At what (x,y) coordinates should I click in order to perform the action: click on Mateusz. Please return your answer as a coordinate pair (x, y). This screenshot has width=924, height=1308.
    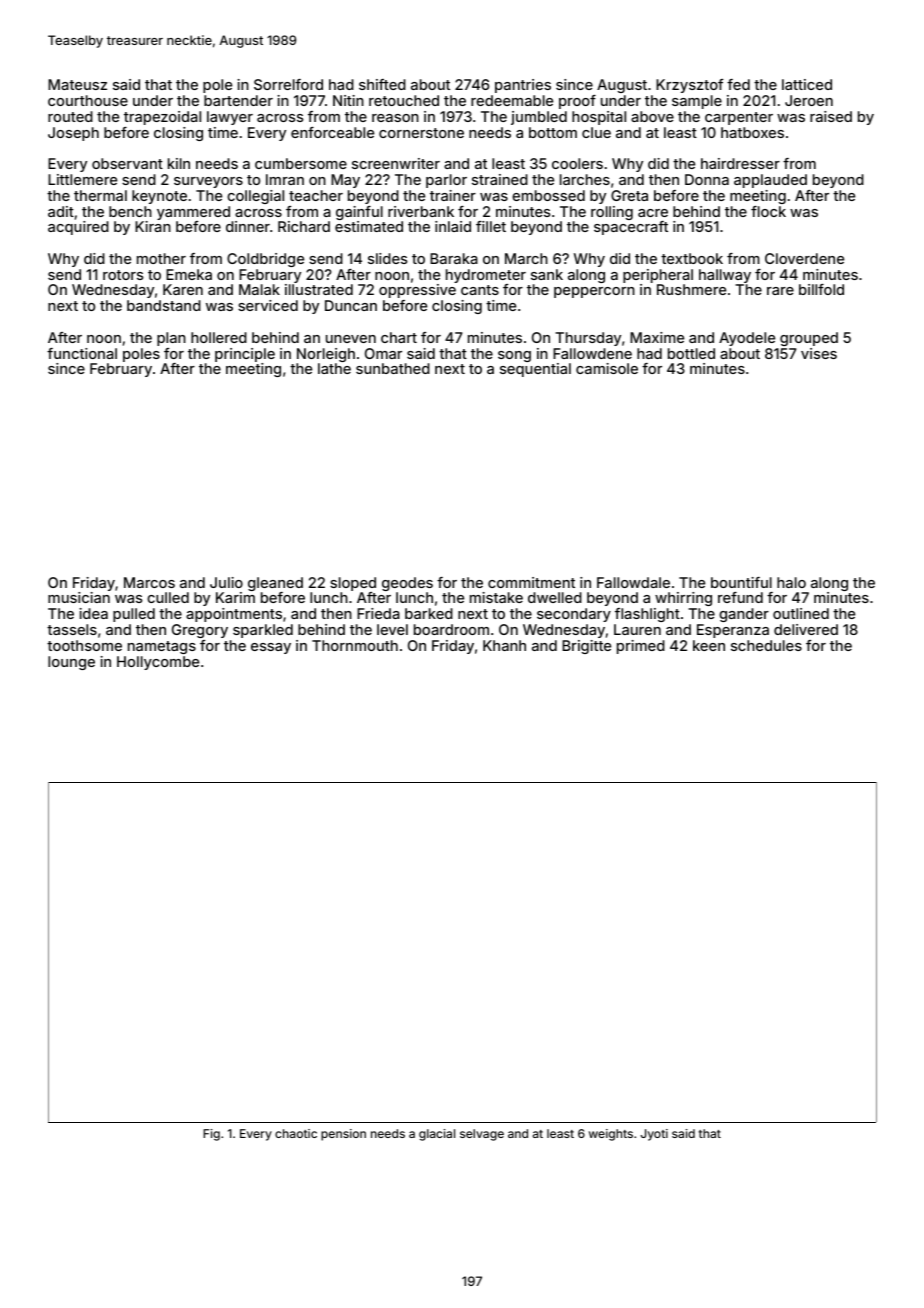
    Looking at the image, I should click on (77, 84).
